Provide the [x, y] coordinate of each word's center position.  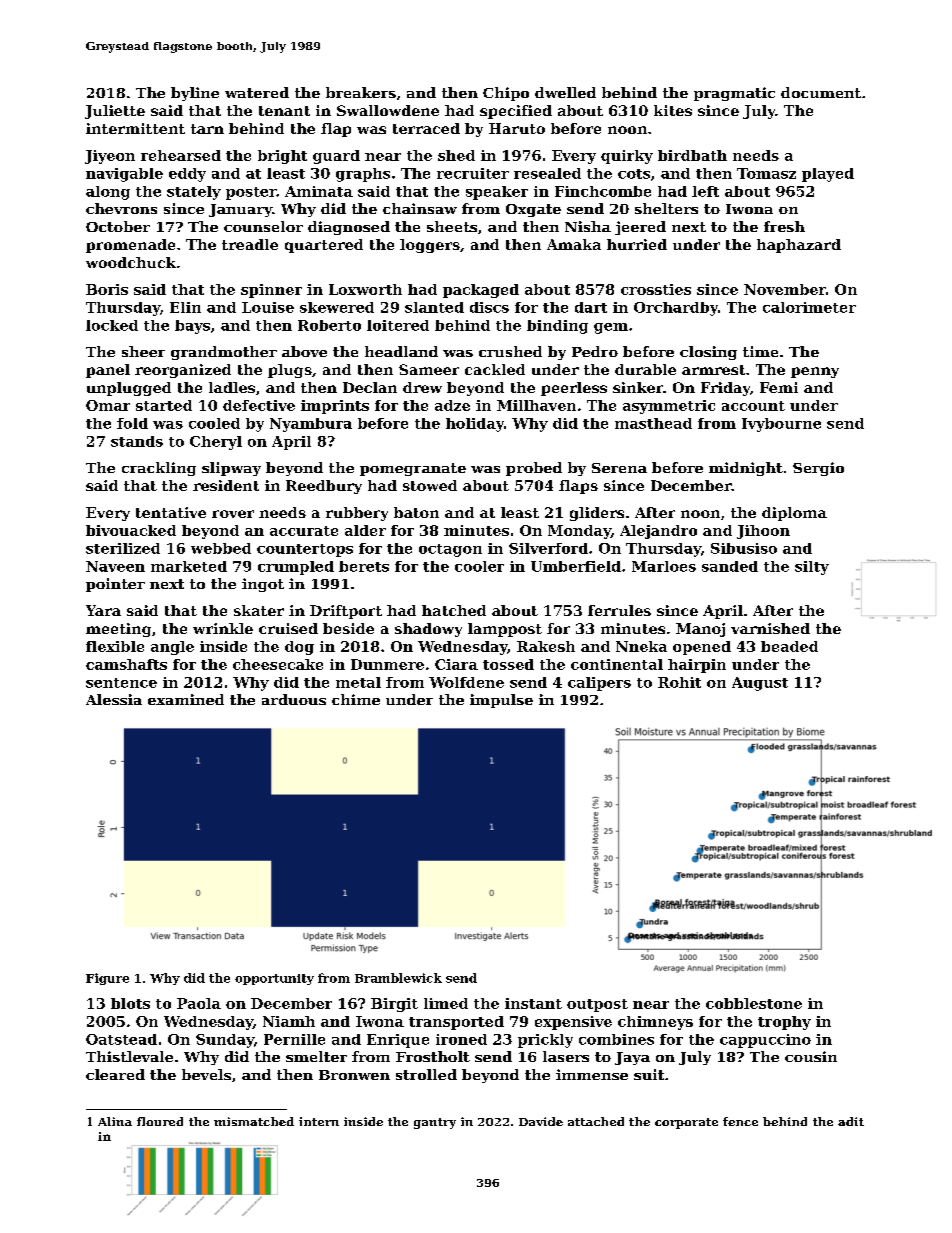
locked [112, 325]
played [828, 175]
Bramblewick [398, 978]
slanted [434, 307]
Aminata [319, 191]
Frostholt [433, 1056]
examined [186, 699]
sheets [452, 226]
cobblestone [754, 1003]
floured [160, 1121]
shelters [666, 208]
